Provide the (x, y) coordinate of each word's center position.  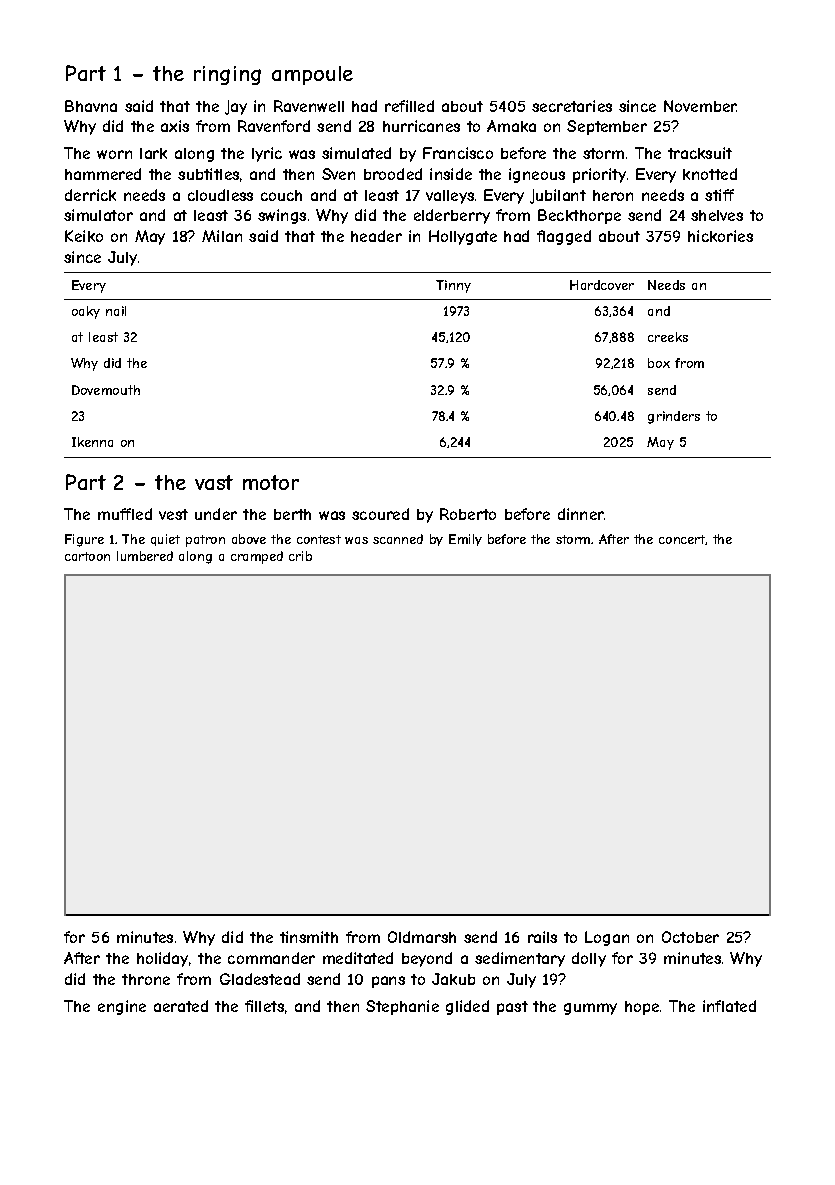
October (690, 937)
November (700, 106)
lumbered (145, 556)
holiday (162, 959)
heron (613, 195)
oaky (86, 312)
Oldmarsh (422, 937)
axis (175, 126)
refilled (409, 106)
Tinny (453, 286)
